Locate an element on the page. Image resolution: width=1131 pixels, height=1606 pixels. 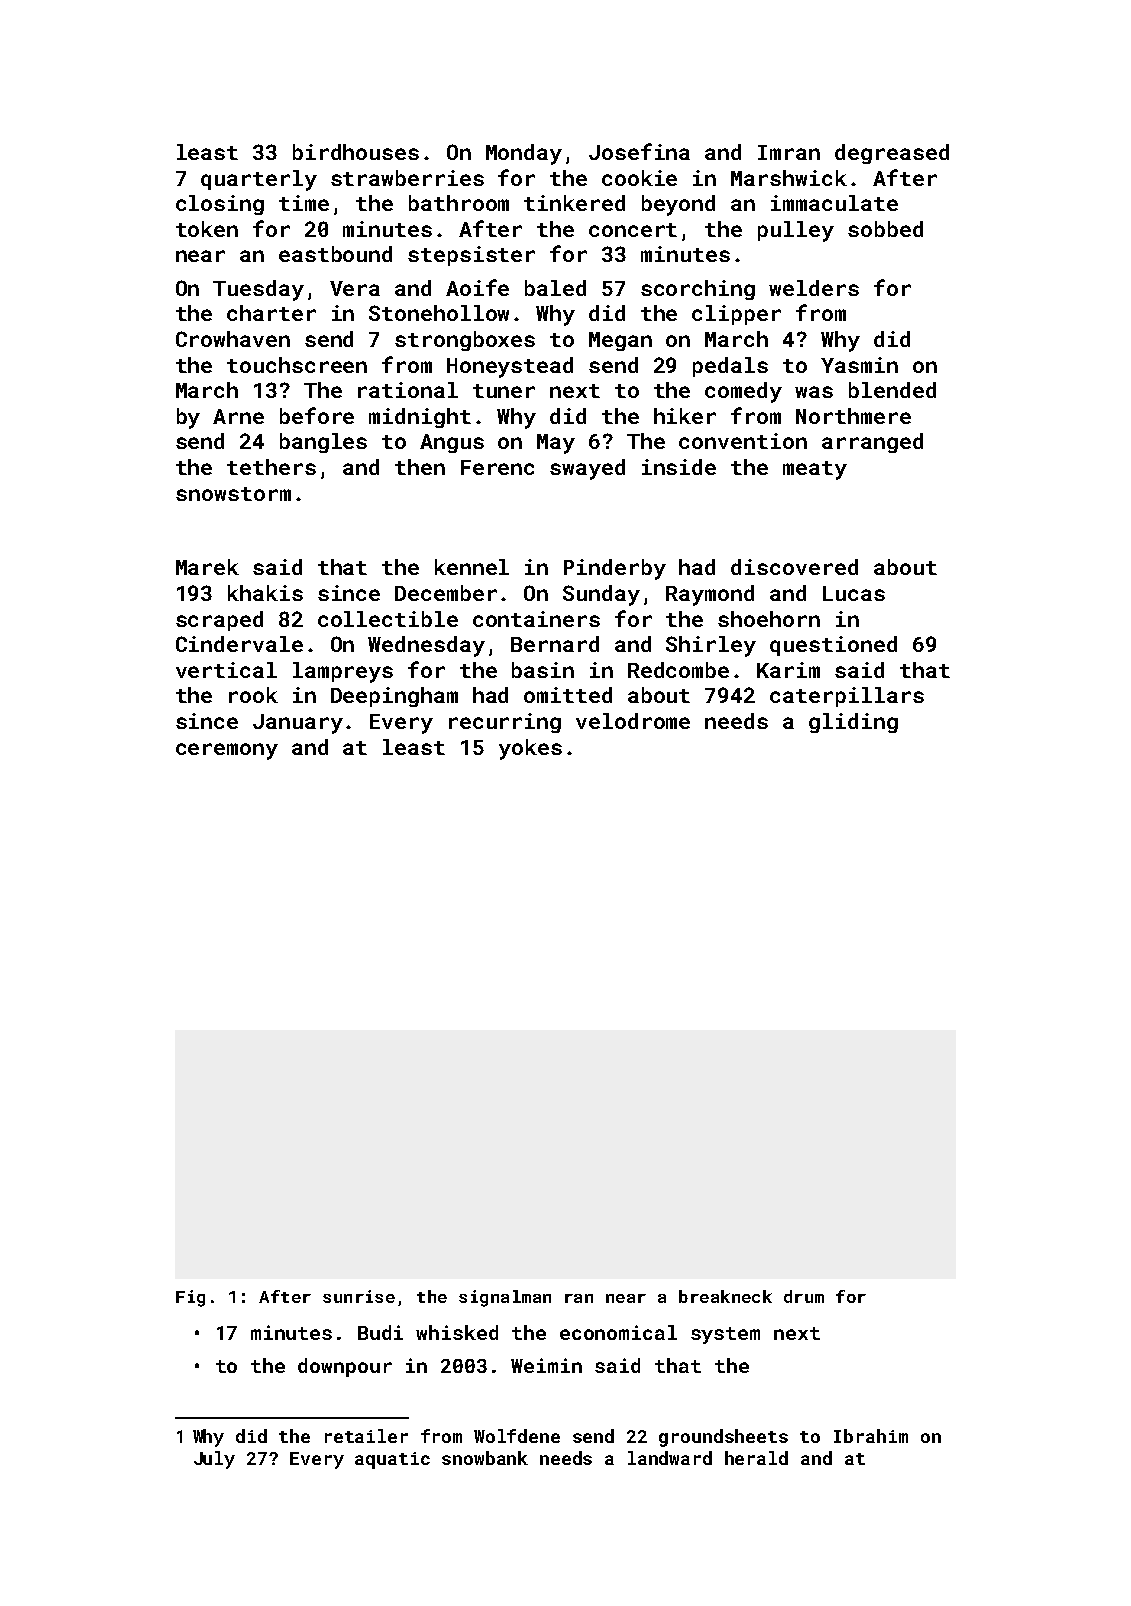
birdhouses is located at coordinates (356, 152).
